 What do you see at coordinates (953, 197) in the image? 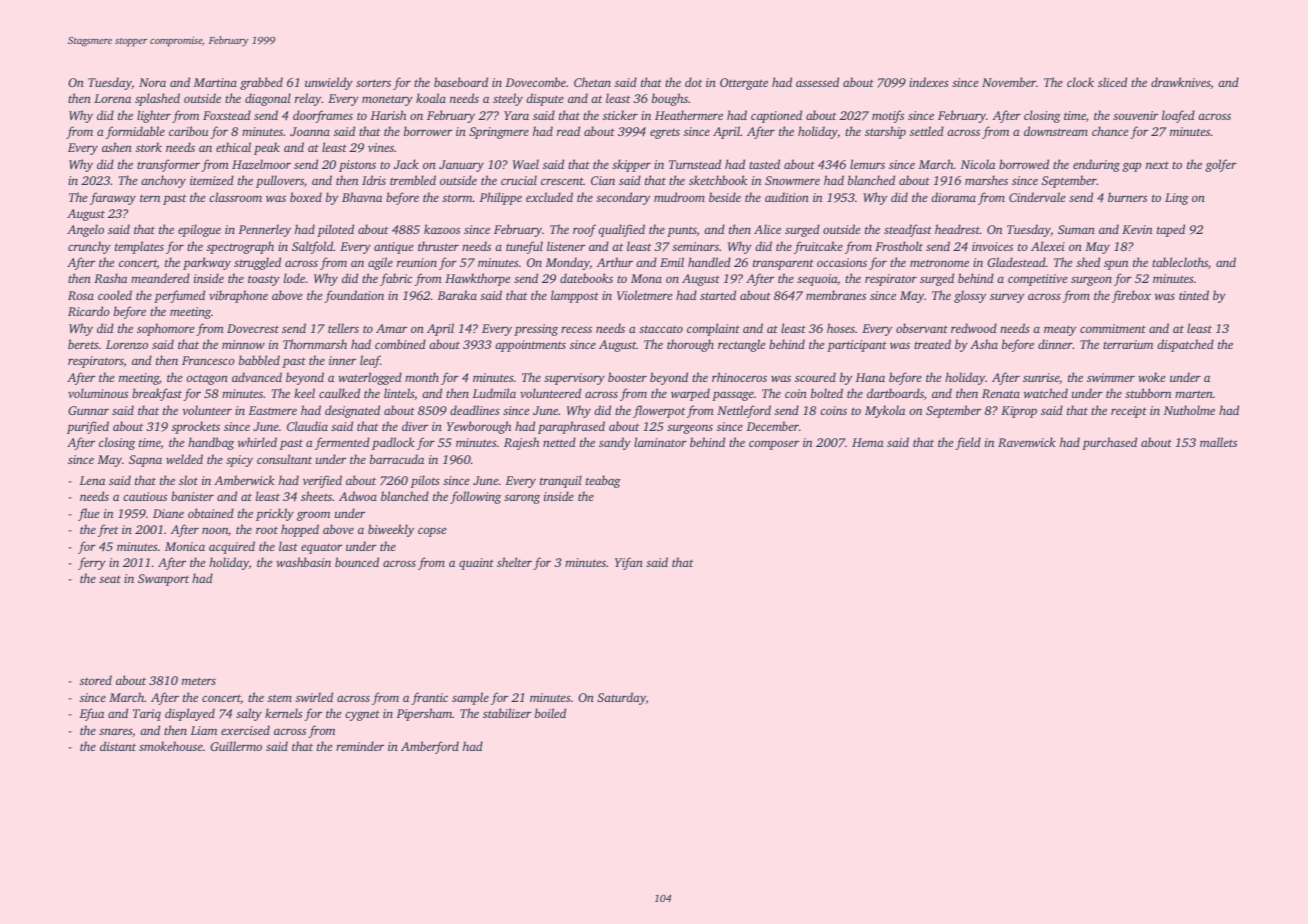
I see `diorama` at bounding box center [953, 197].
